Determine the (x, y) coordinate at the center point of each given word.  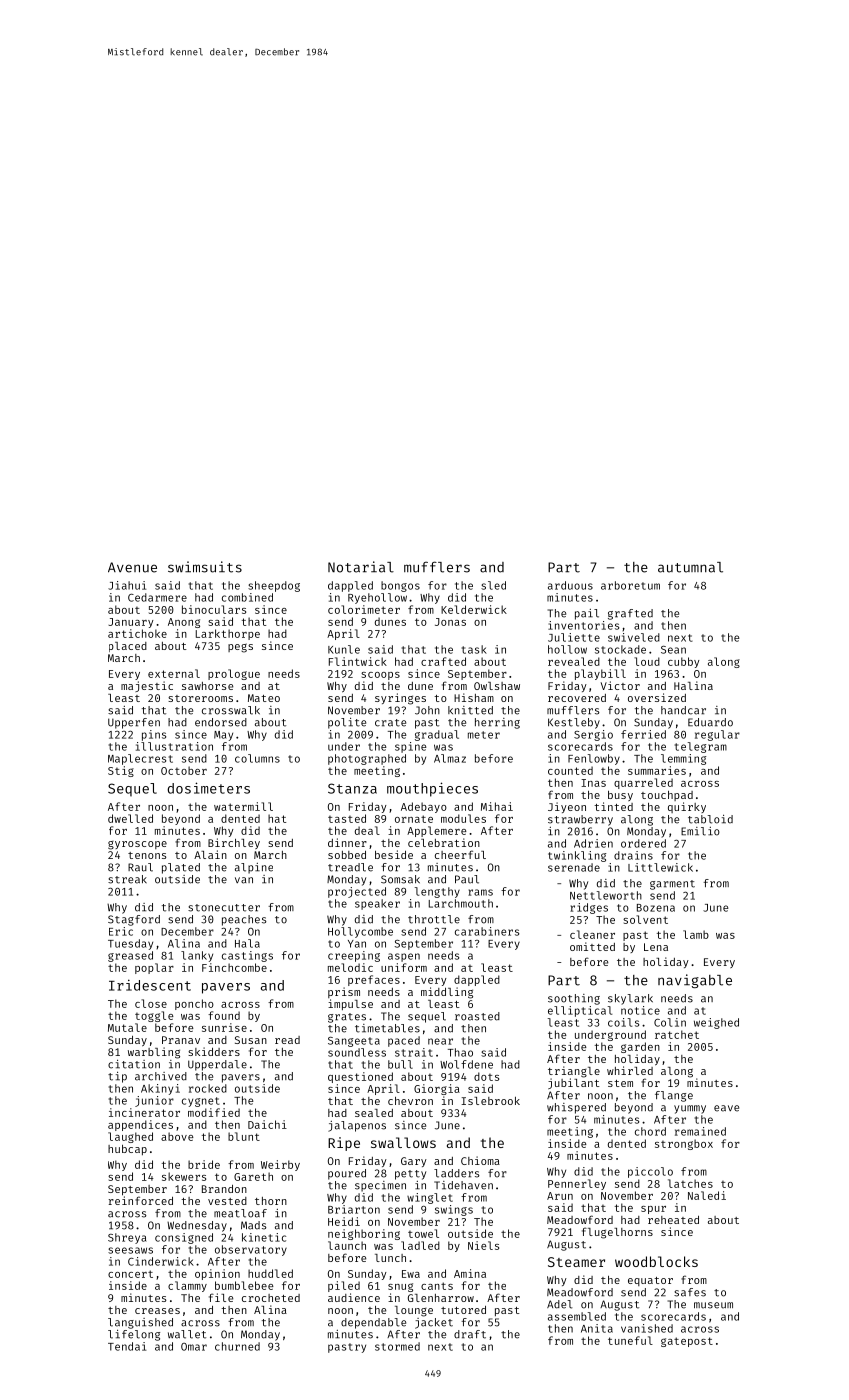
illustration (174, 746)
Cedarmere (157, 597)
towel (423, 1233)
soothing (574, 999)
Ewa (411, 1274)
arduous (570, 585)
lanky (197, 956)
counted (570, 770)
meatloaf (240, 1213)
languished (140, 1323)
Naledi (707, 1195)
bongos (400, 586)
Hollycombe (360, 932)
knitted (470, 710)
